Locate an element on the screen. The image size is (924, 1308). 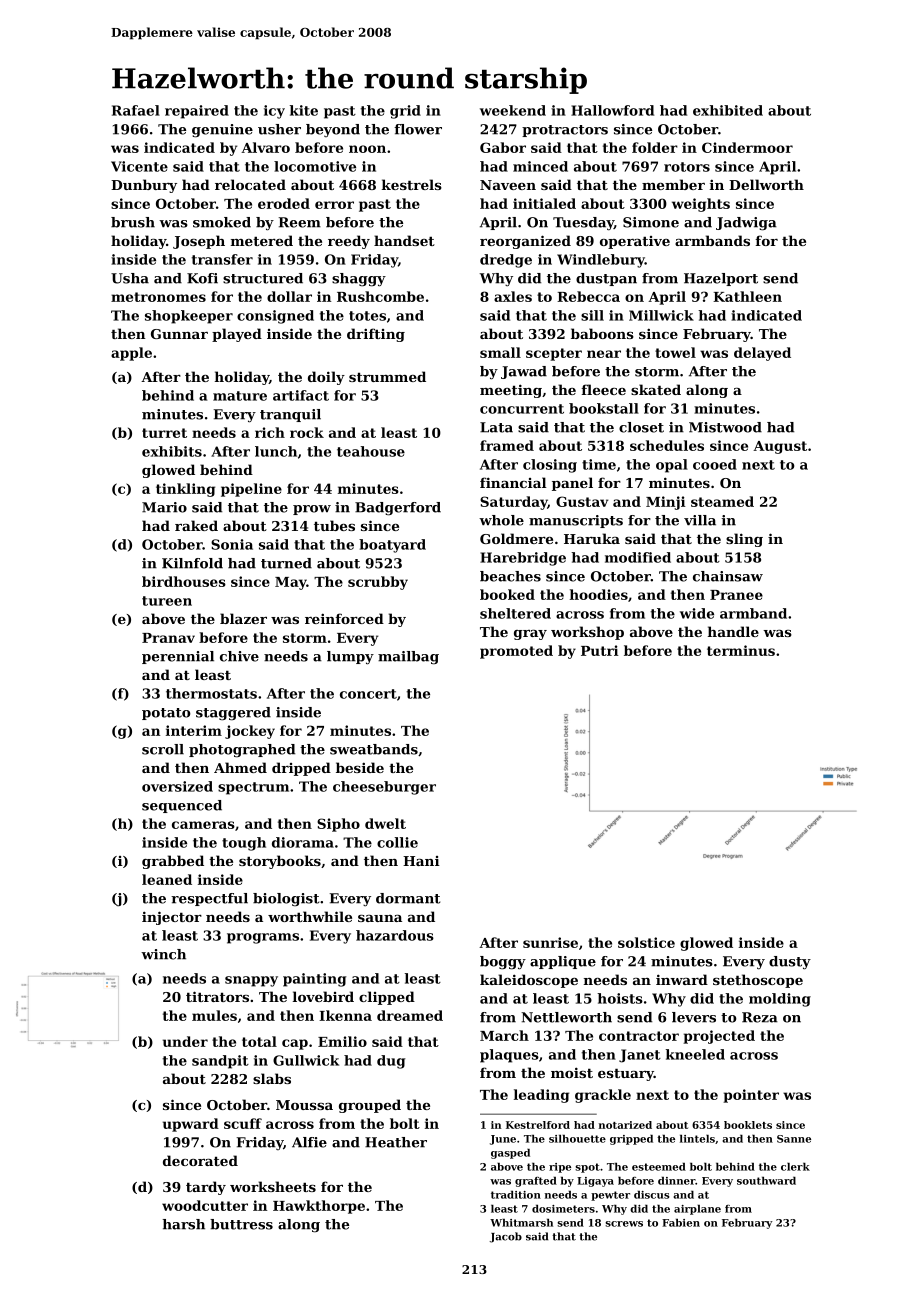
teahouse is located at coordinates (371, 451).
